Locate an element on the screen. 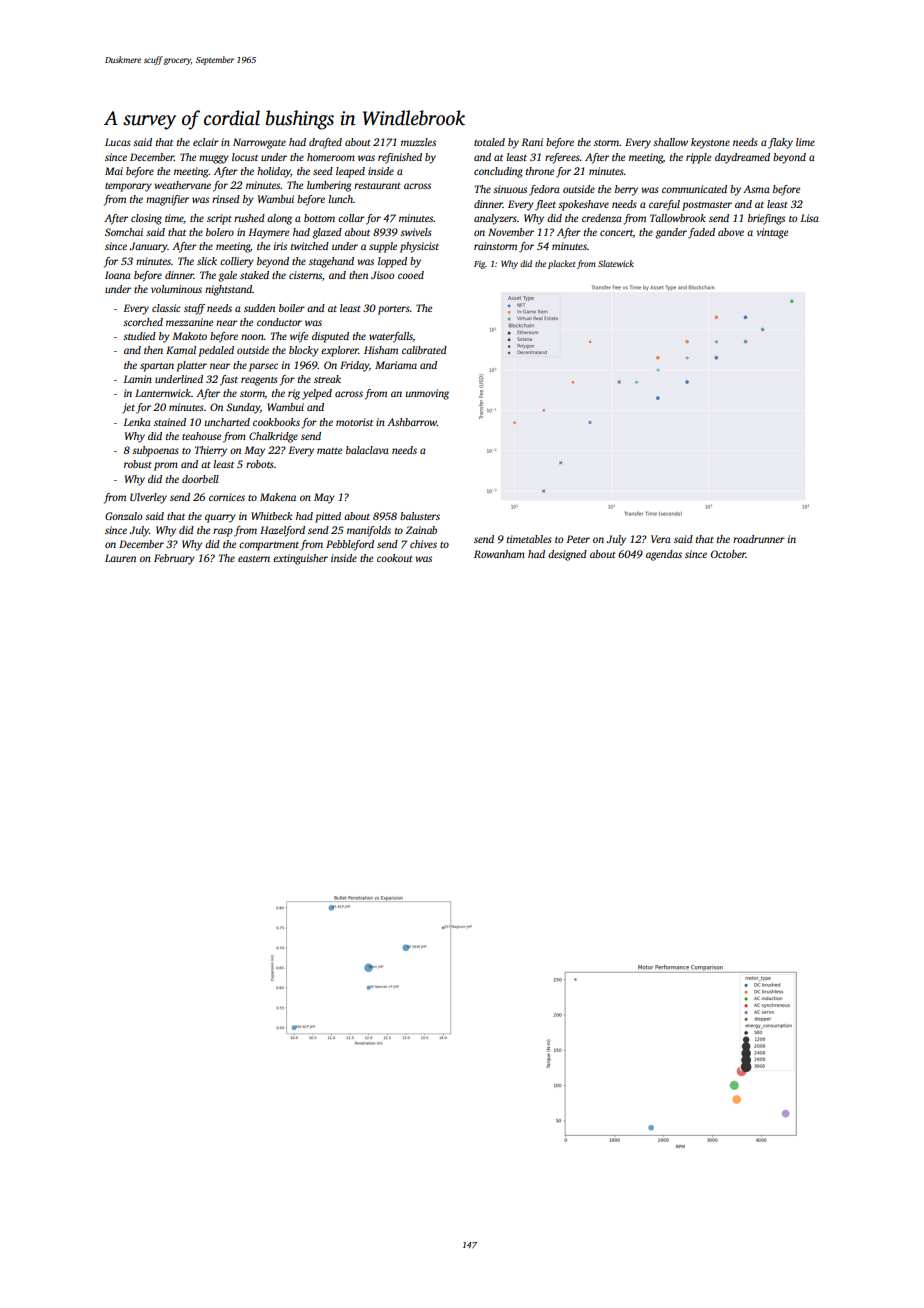  Rani is located at coordinates (532, 142).
